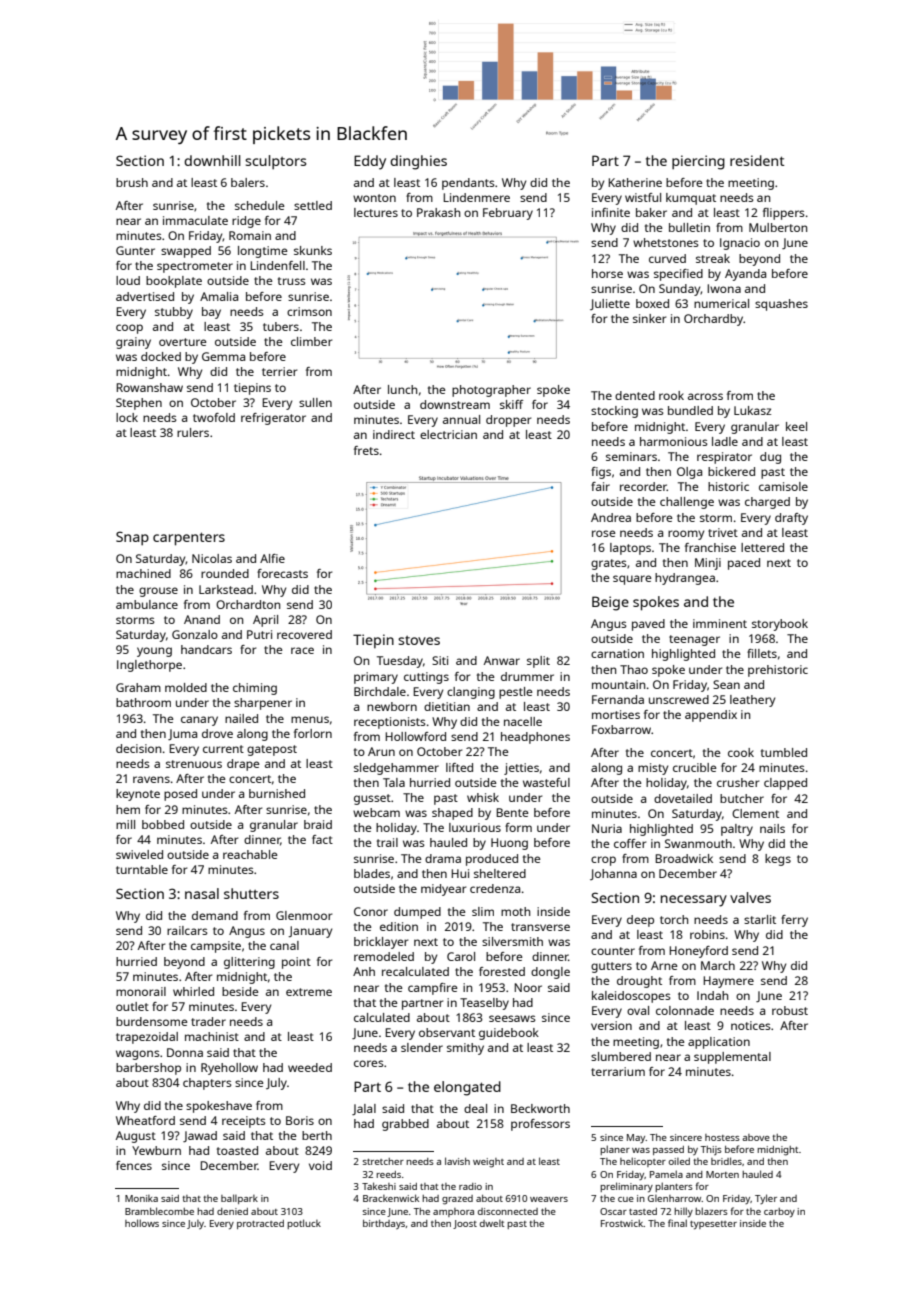  I want to click on Anwar, so click(502, 660).
